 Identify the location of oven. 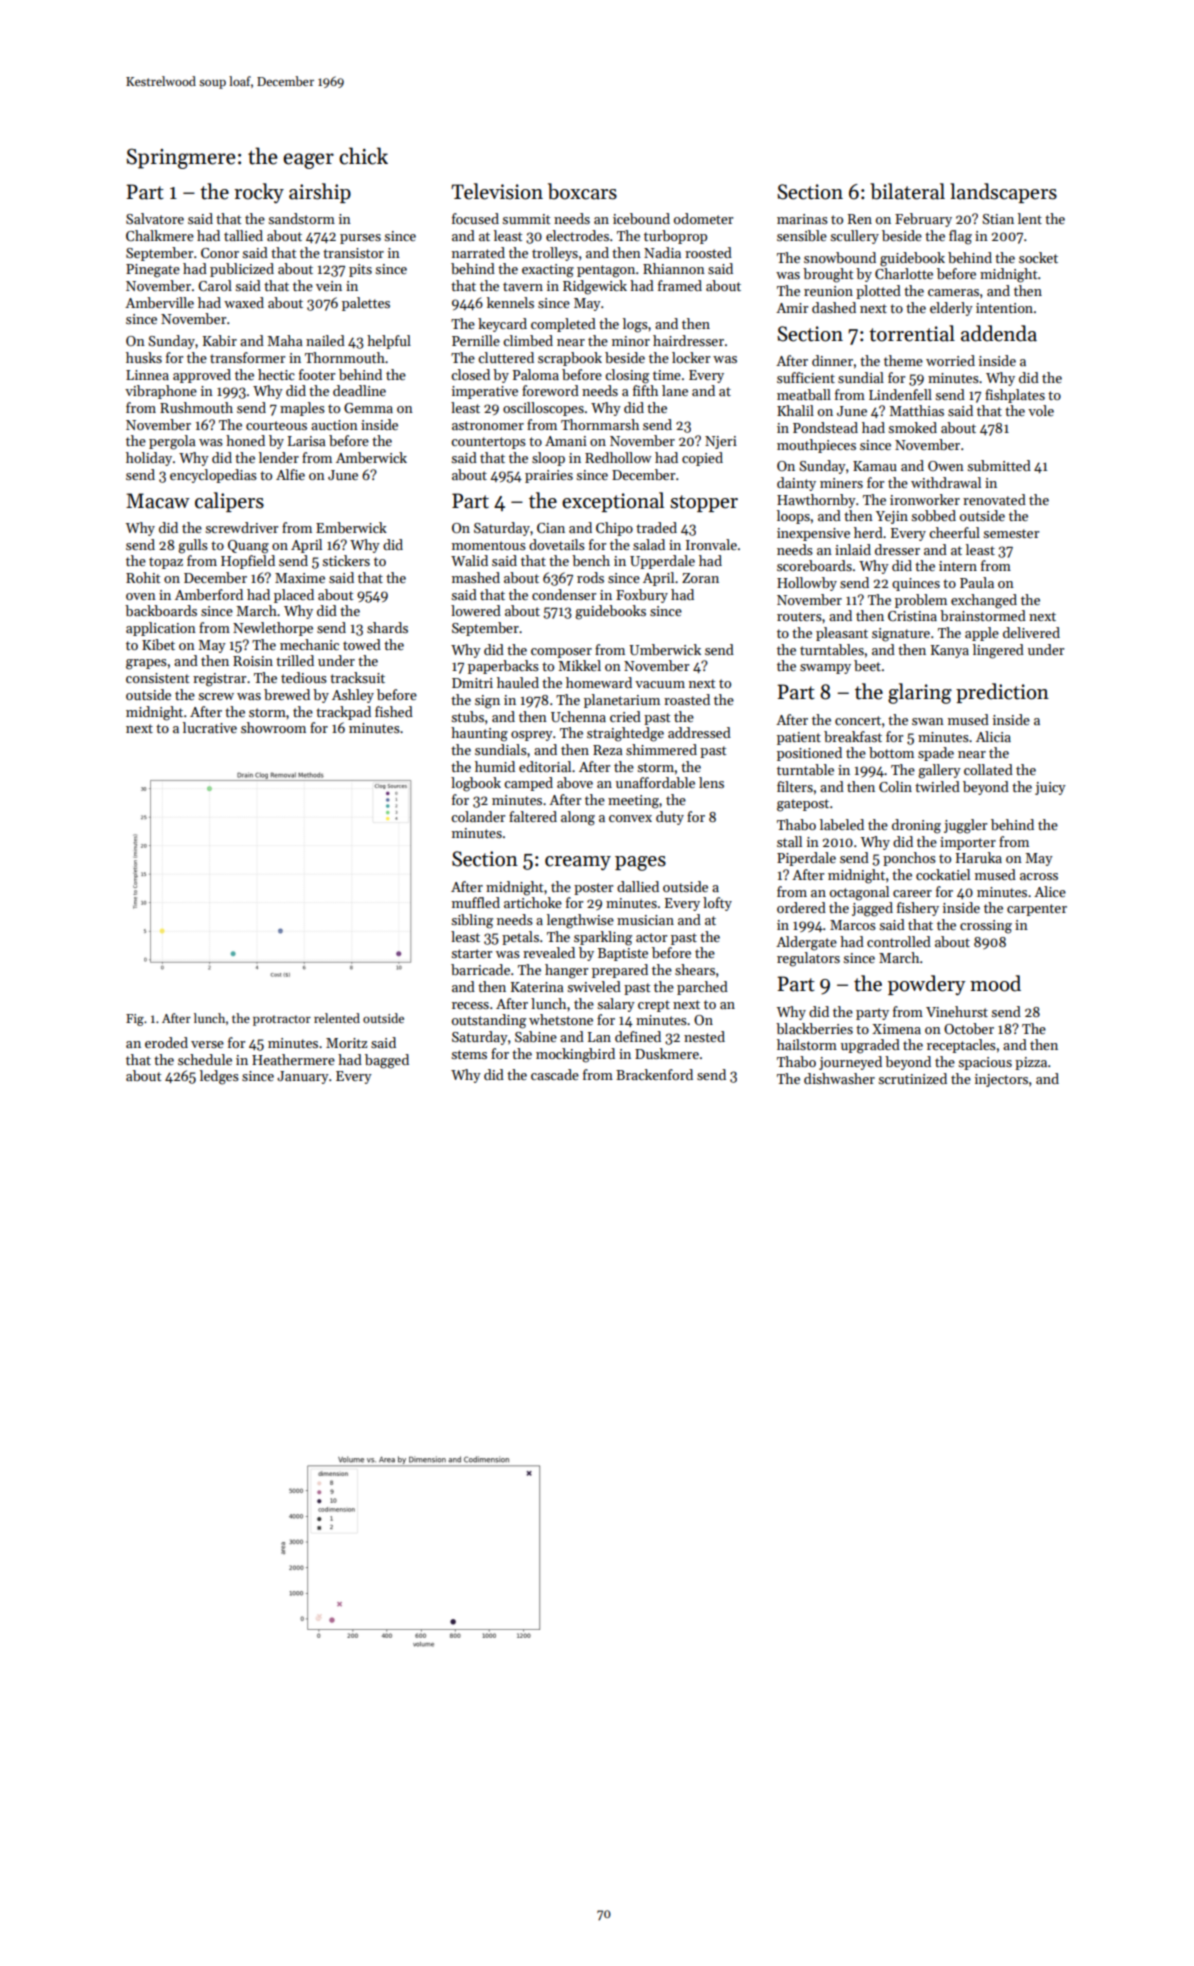
(141, 596).
